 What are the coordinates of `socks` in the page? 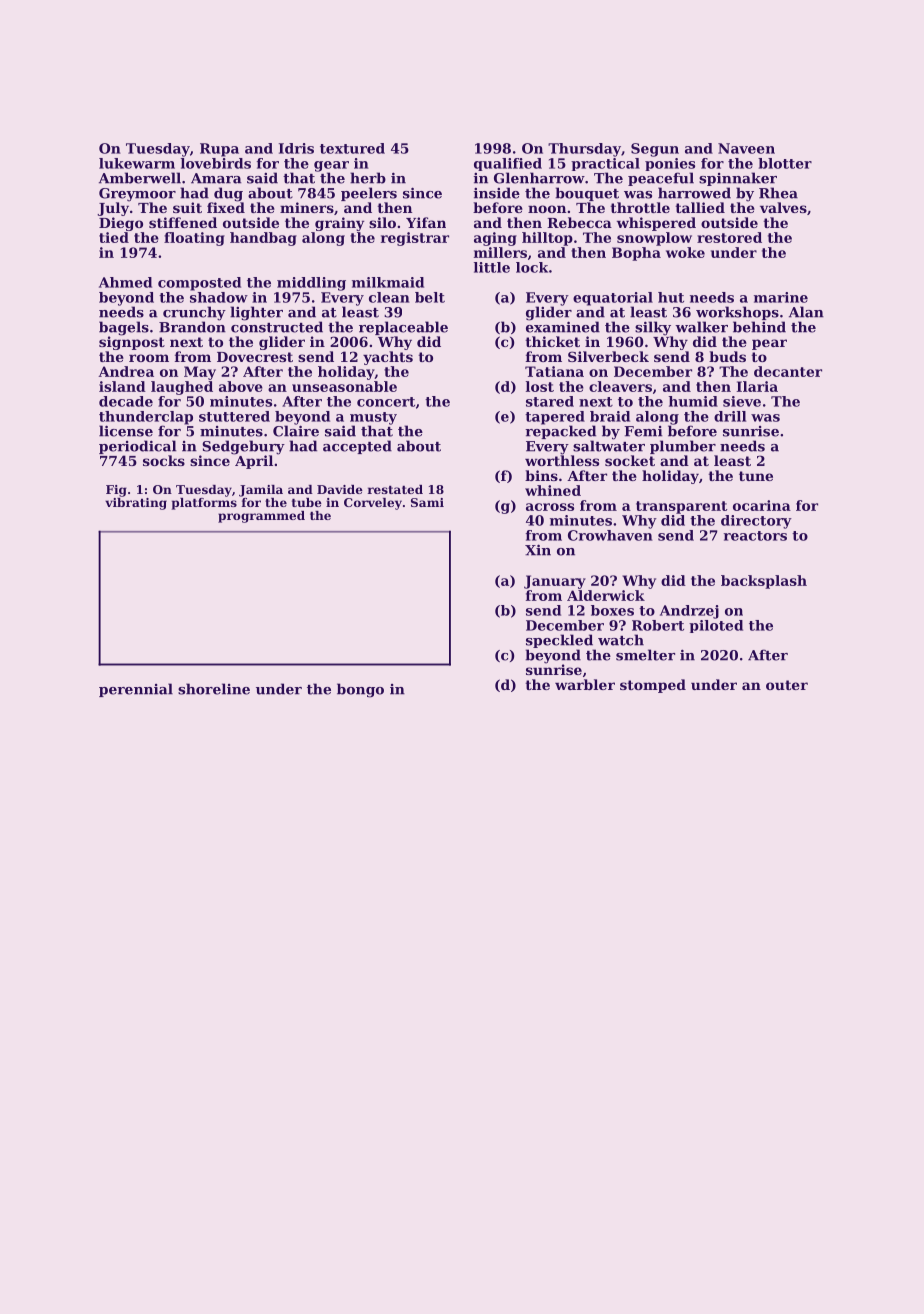 It's located at (164, 460).
